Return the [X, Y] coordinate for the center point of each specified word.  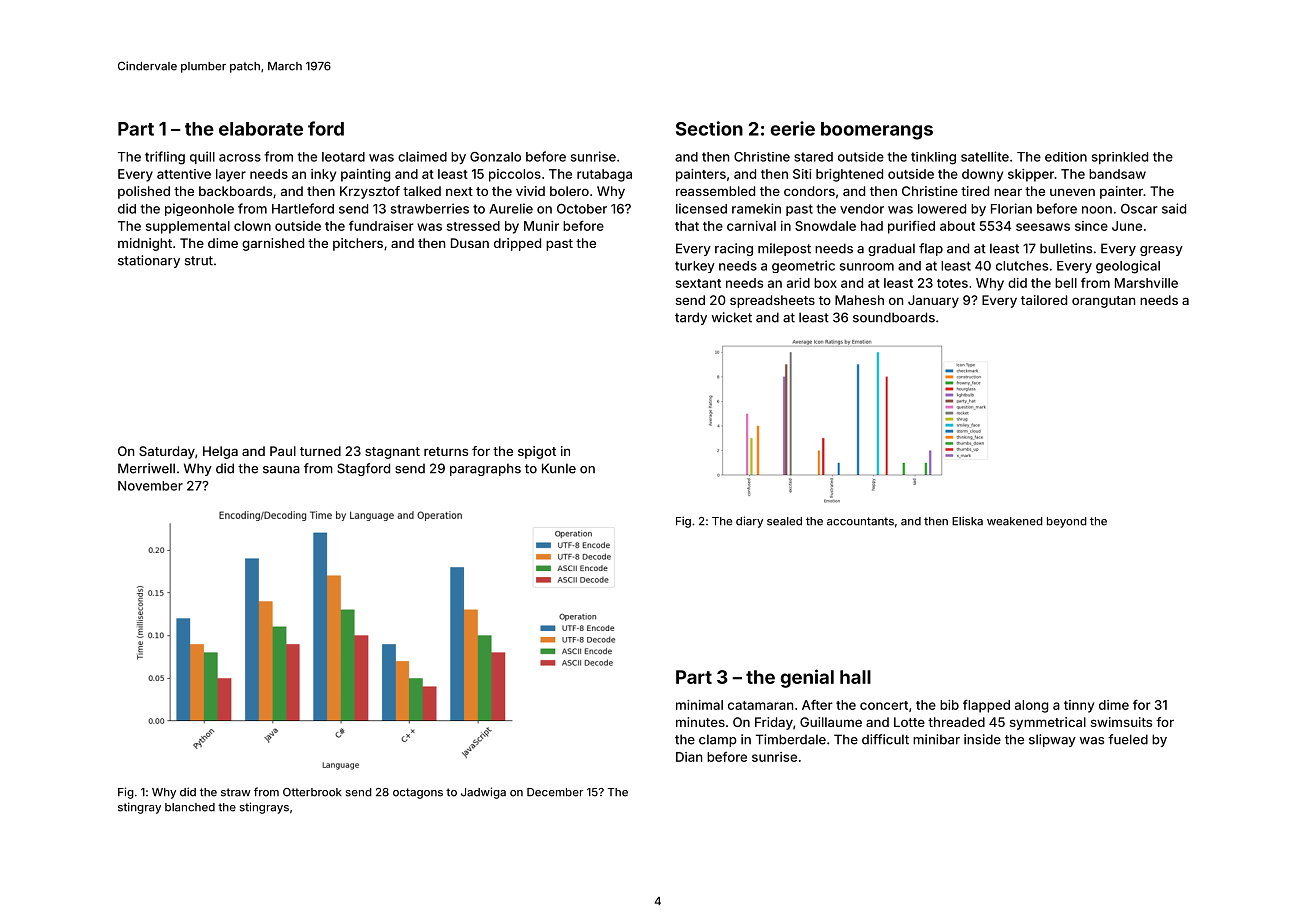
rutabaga [604, 175]
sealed [784, 521]
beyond [1067, 522]
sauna [281, 470]
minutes [700, 722]
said [1174, 208]
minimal [699, 705]
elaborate [261, 129]
